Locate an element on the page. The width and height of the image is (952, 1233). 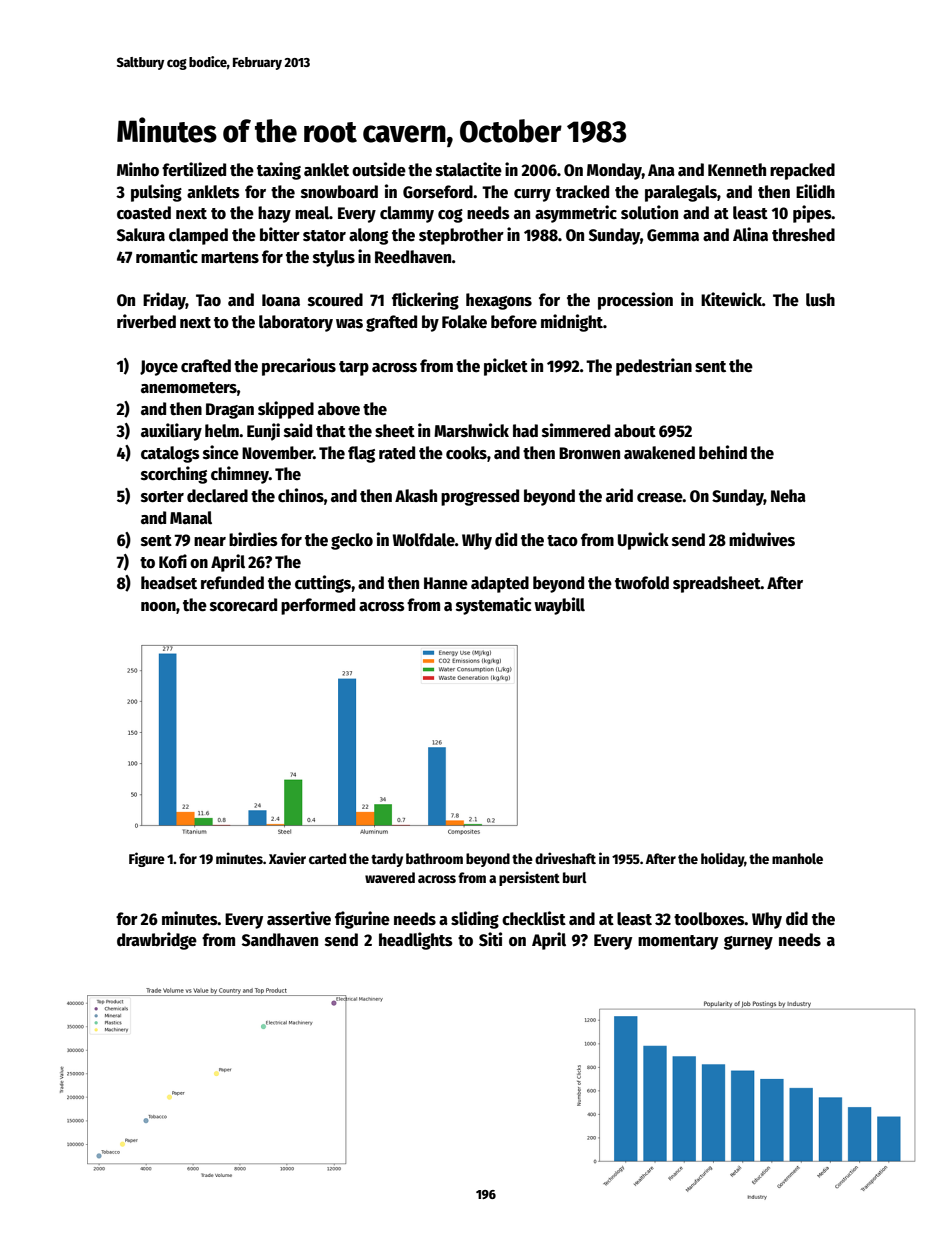
bitter is located at coordinates (280, 234).
